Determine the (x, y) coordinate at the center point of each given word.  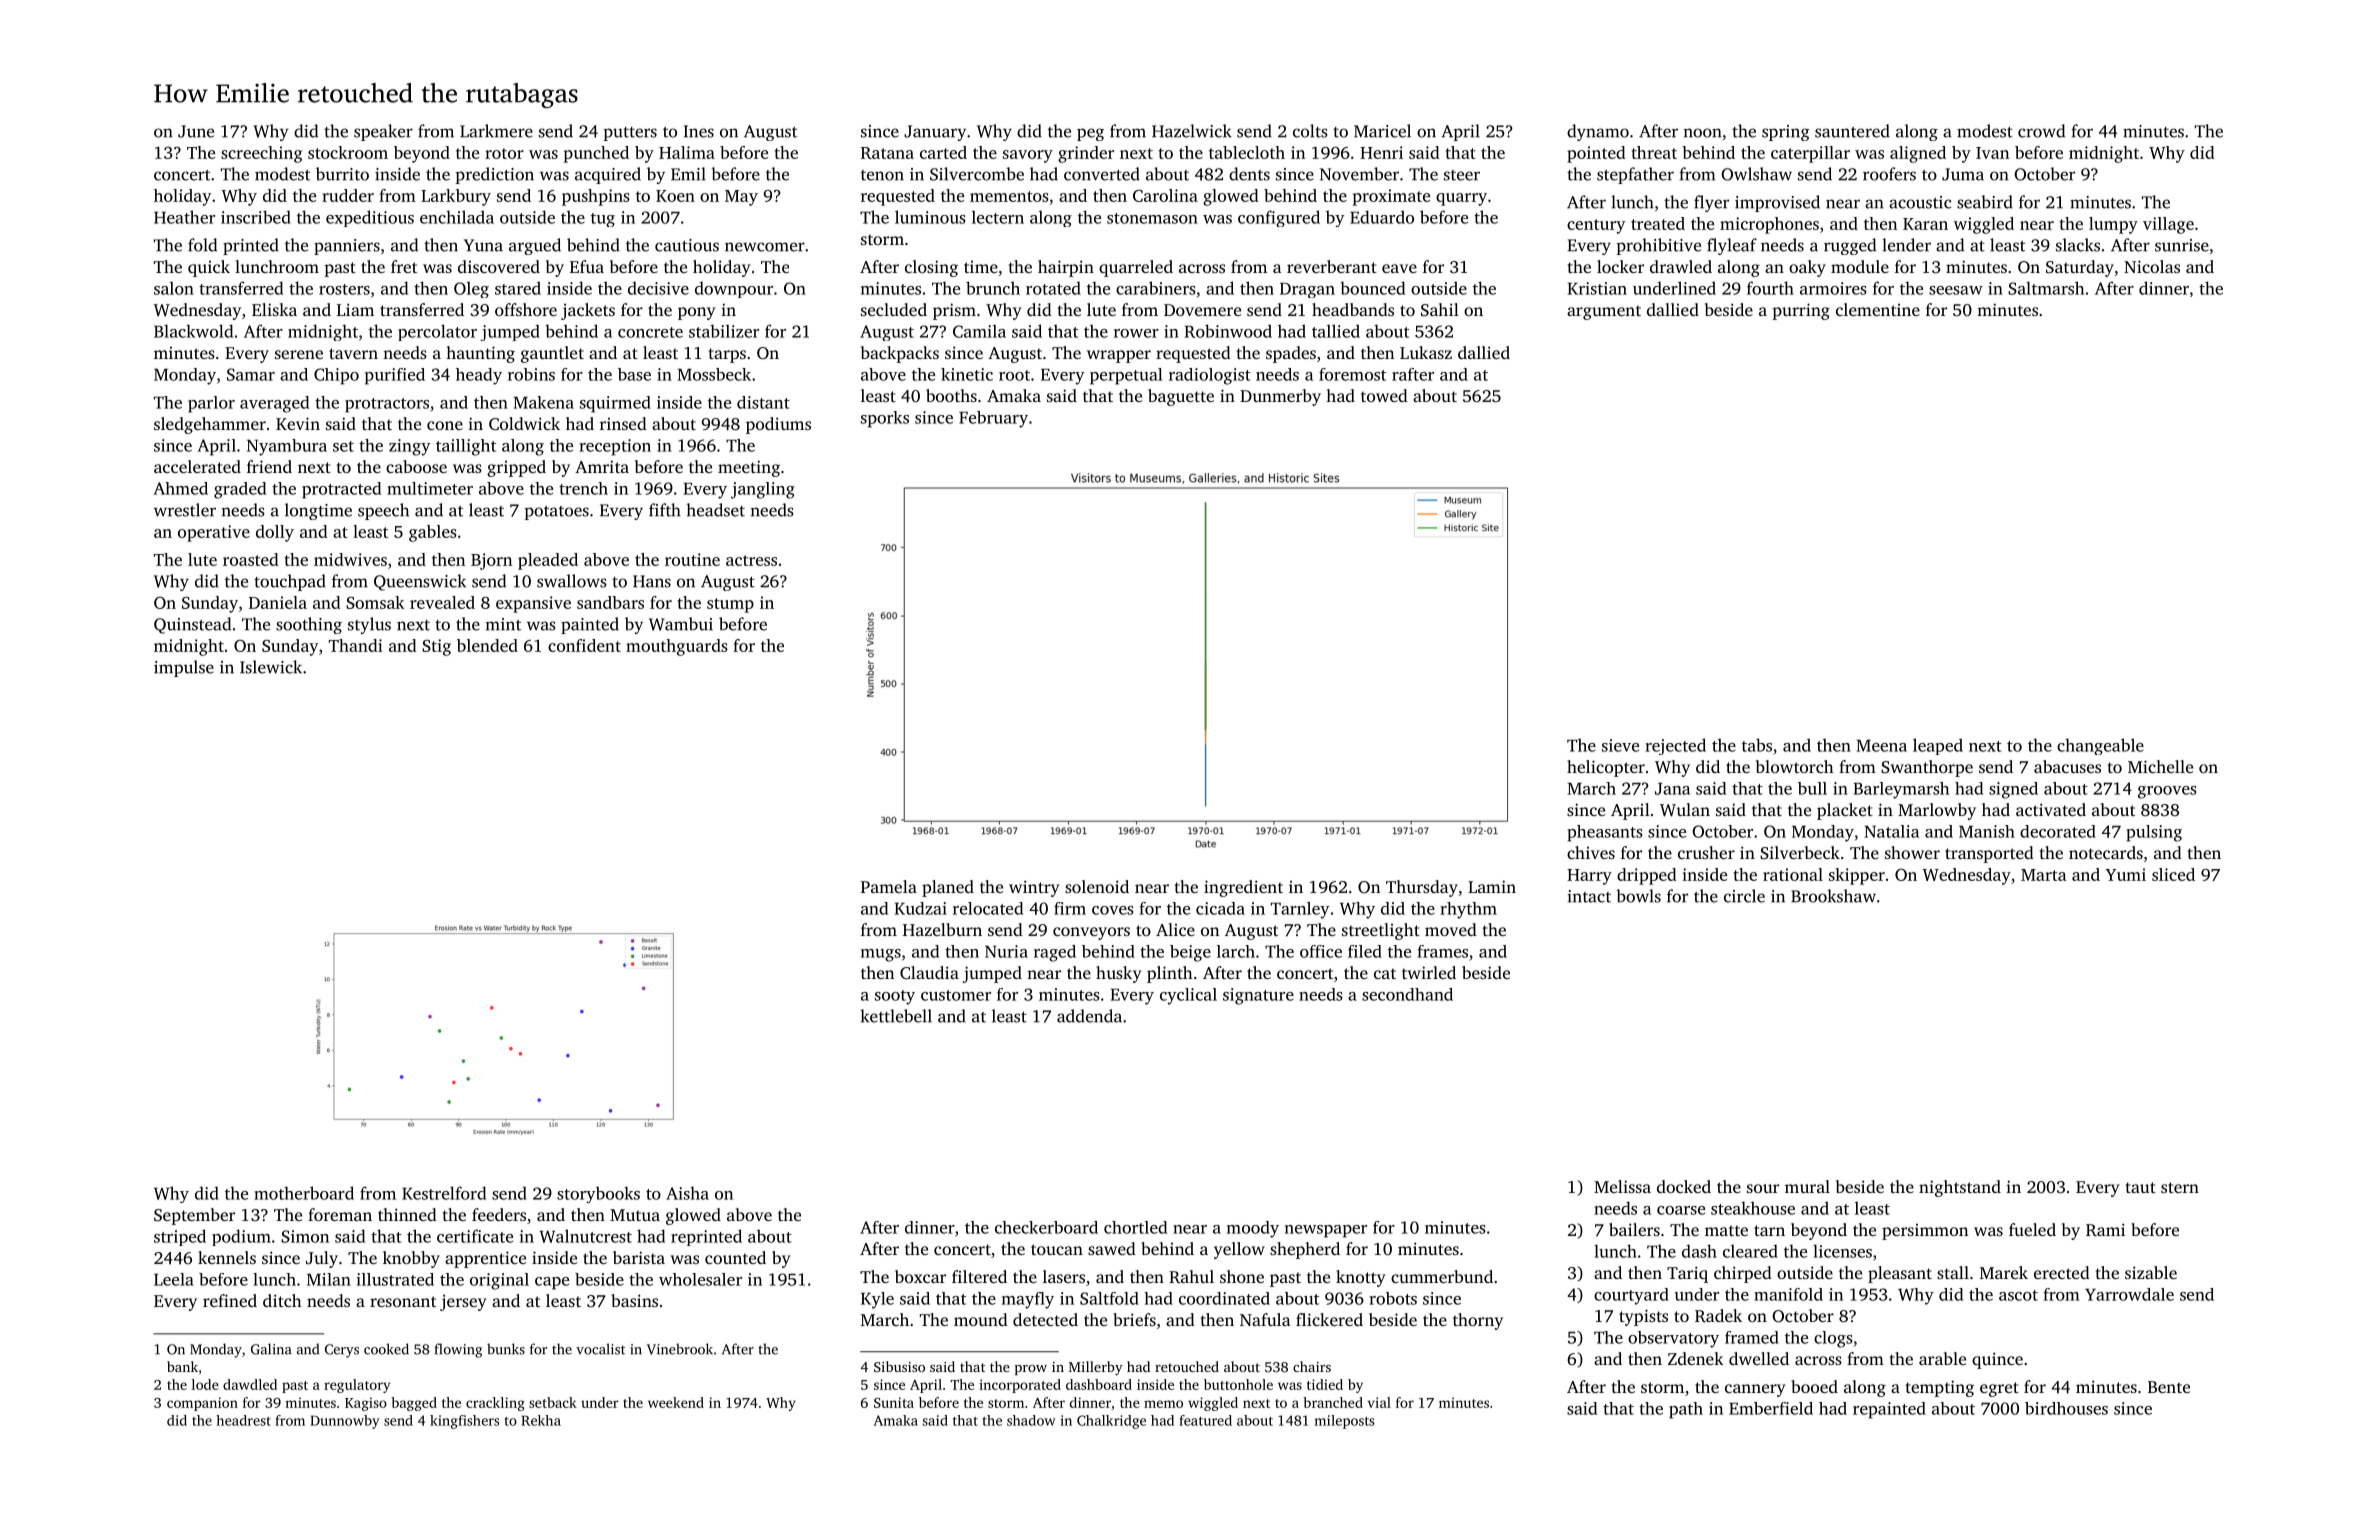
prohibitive (1659, 246)
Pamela (889, 886)
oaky (1807, 268)
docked (1684, 1186)
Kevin (298, 423)
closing (931, 268)
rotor (504, 153)
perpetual (1126, 376)
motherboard (304, 1193)
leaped (1938, 746)
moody (1253, 1229)
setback (553, 1402)
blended (487, 645)
